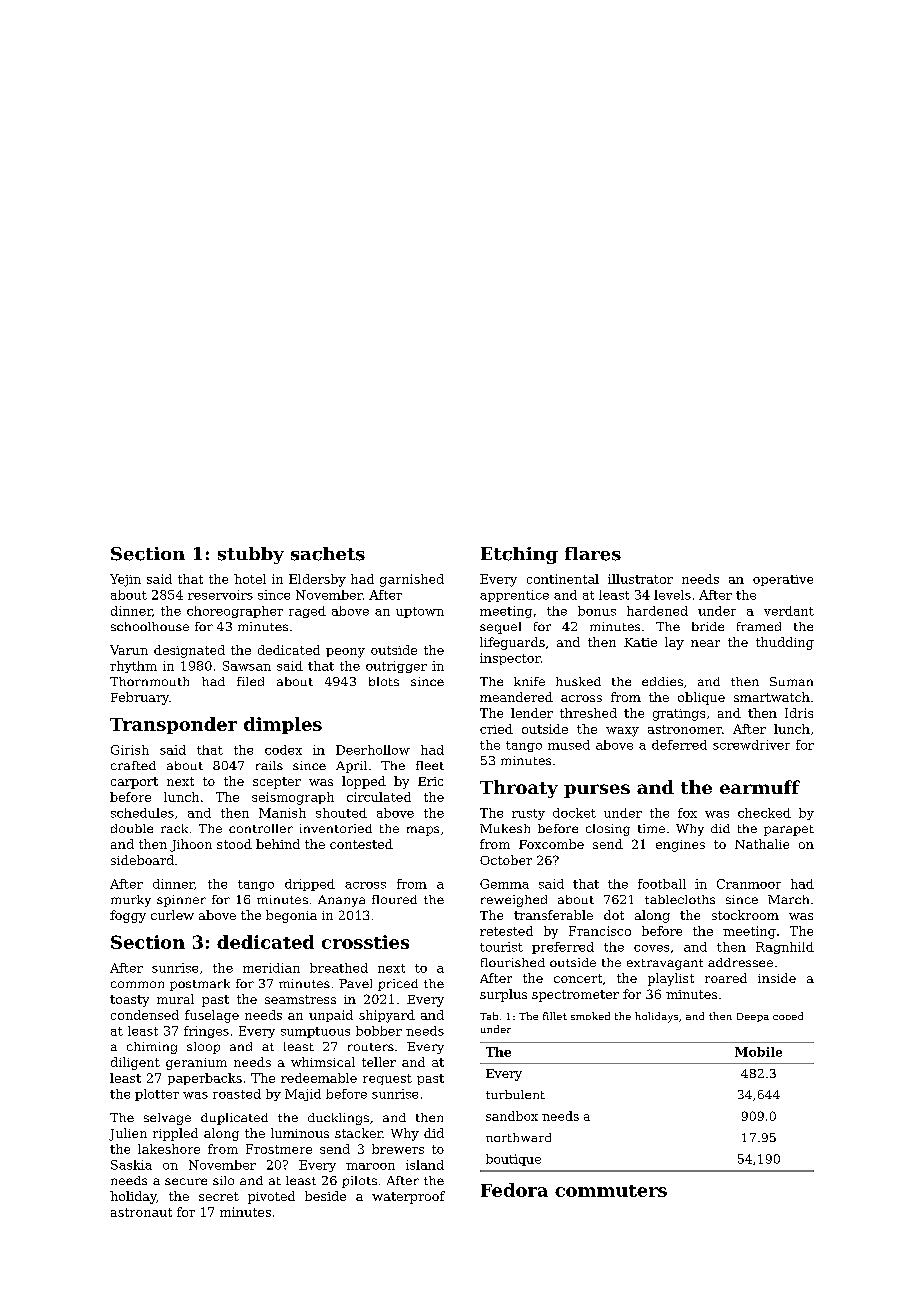 This document has height=1308, width=924. Describe the element at coordinates (597, 791) in the document. I see `purses` at that location.
